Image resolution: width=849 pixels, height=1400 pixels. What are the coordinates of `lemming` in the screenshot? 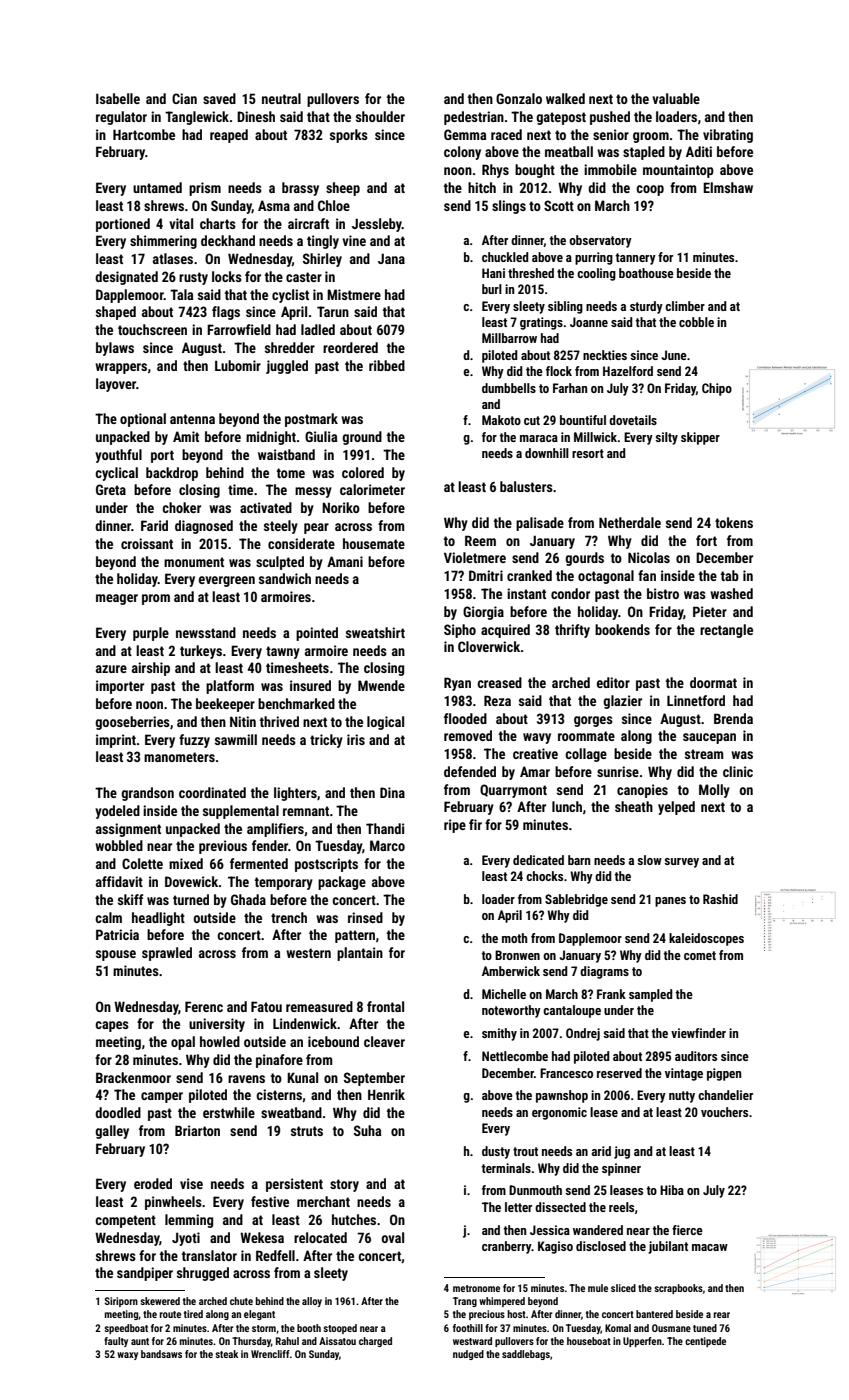 It's located at (189, 1221).
